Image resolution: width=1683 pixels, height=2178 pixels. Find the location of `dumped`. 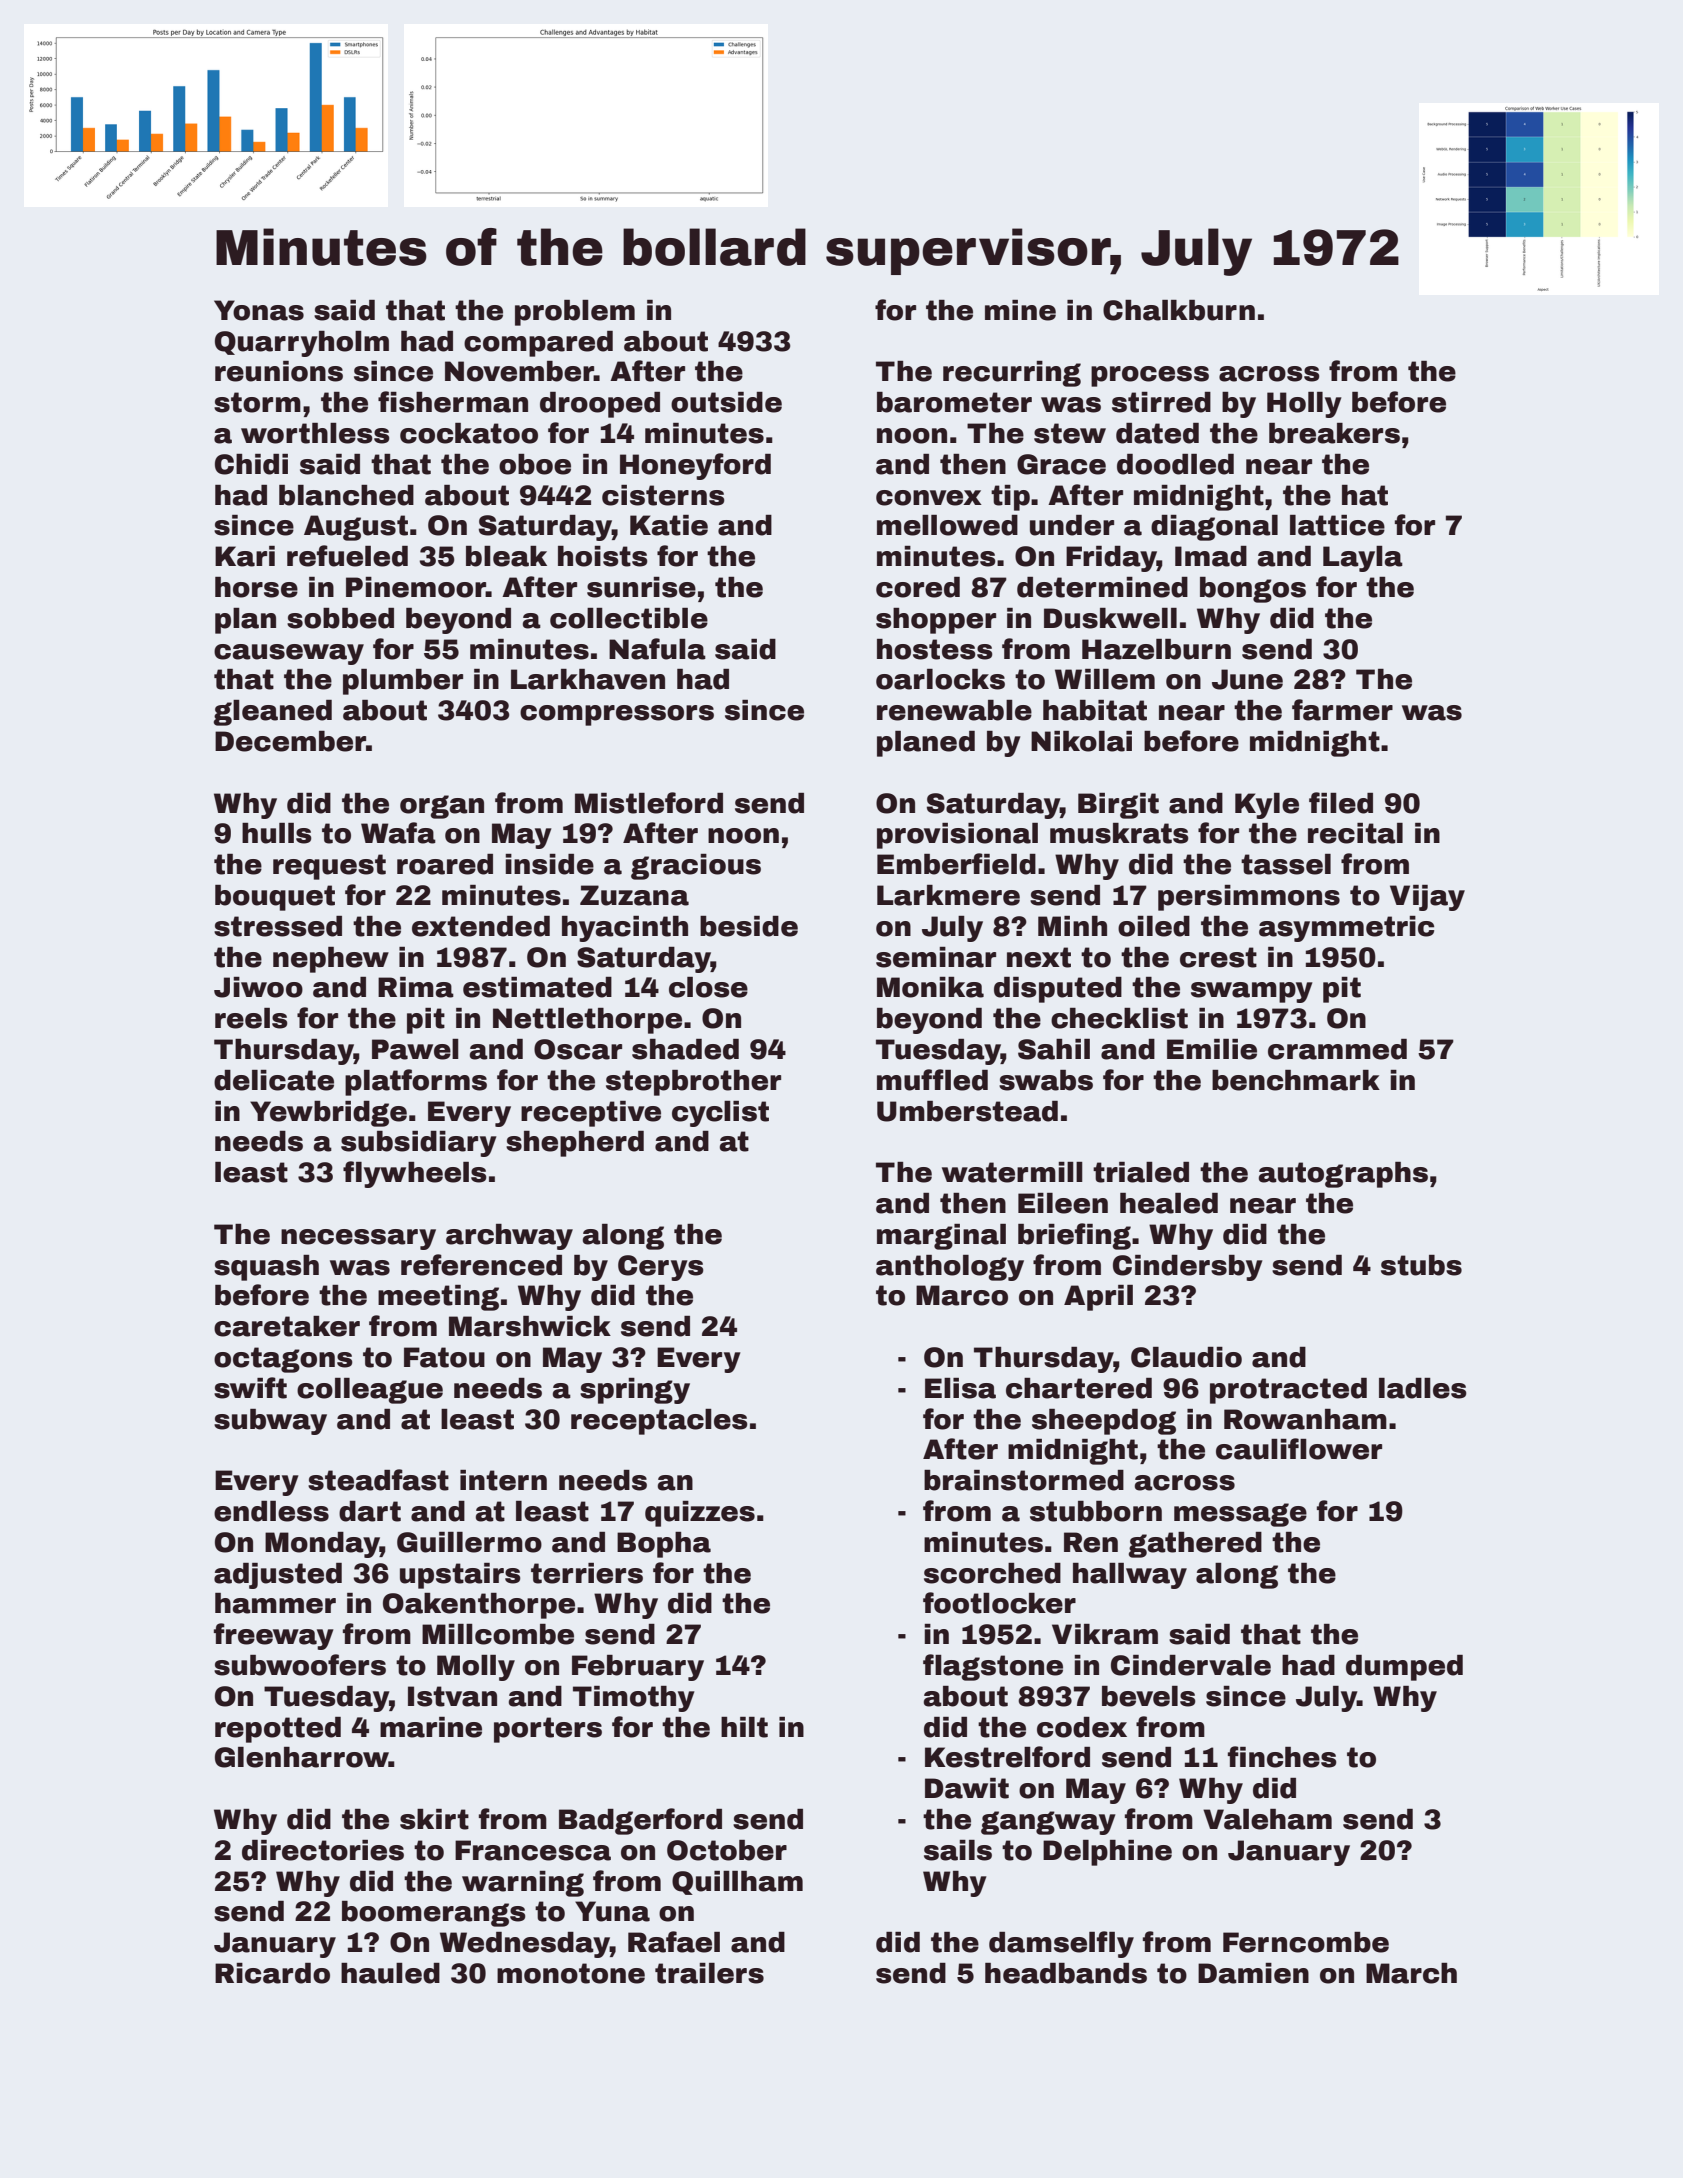

dumped is located at coordinates (1404, 1668).
